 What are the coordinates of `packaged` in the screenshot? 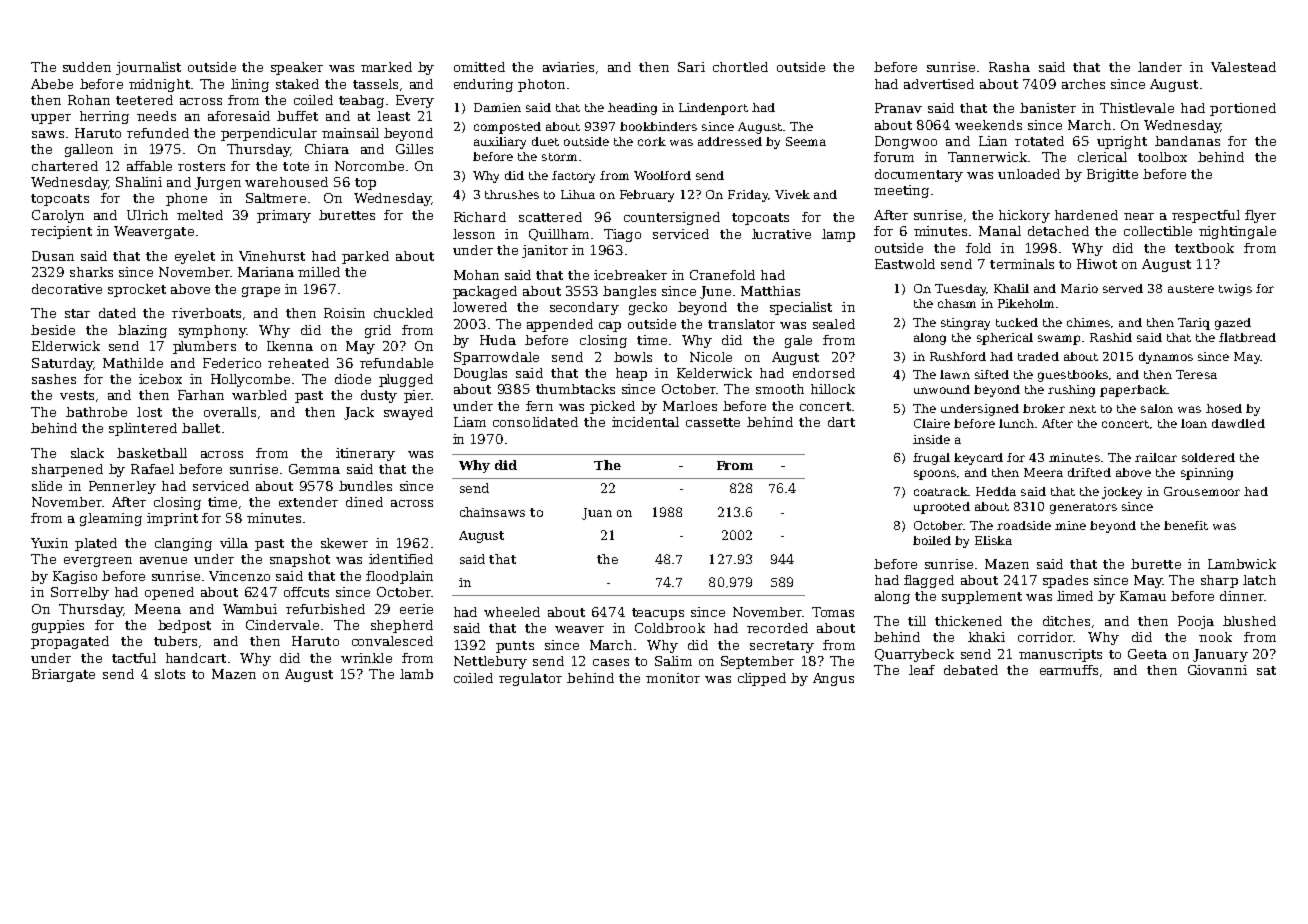 It's located at (485, 292).
